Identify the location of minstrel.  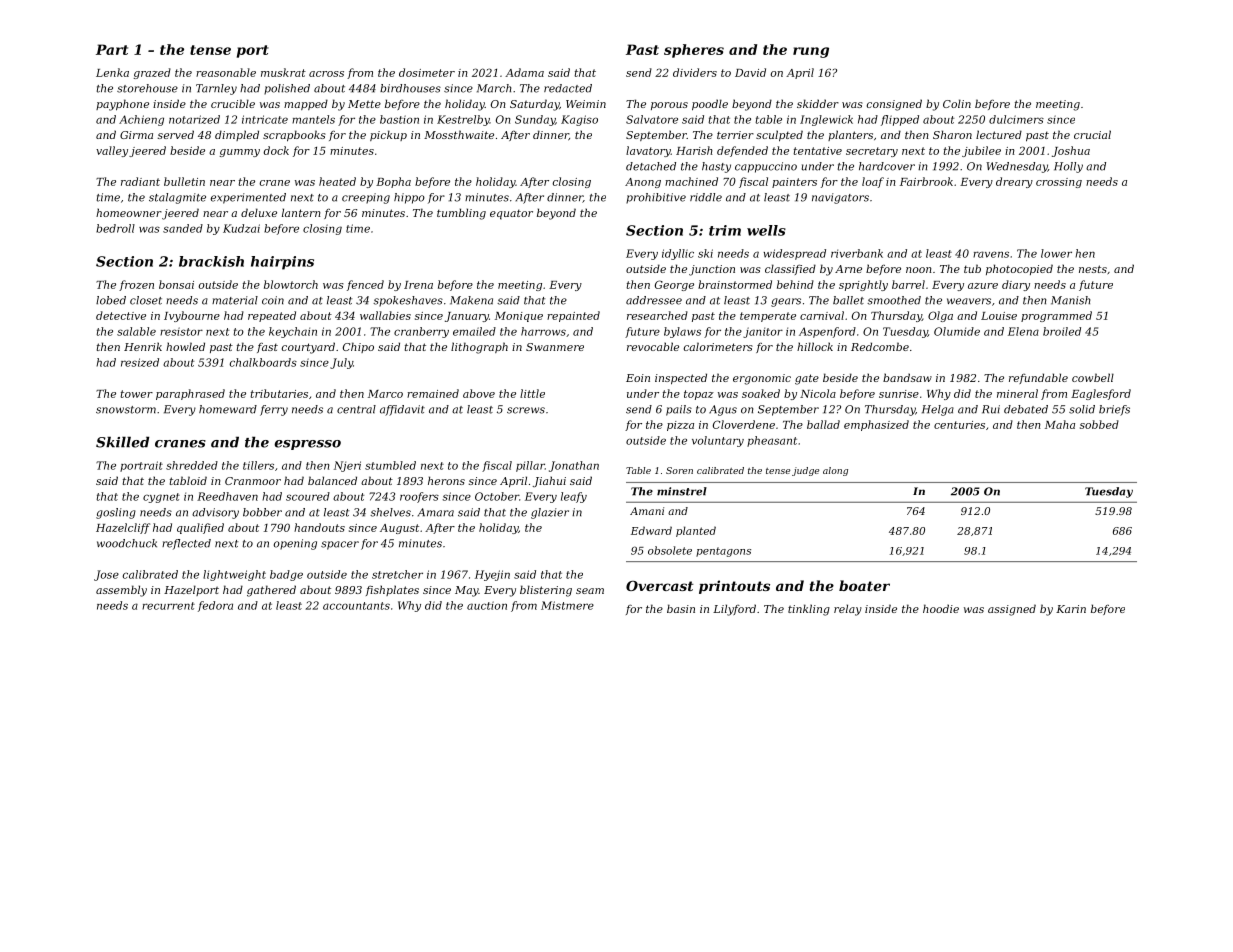
(682, 491).
